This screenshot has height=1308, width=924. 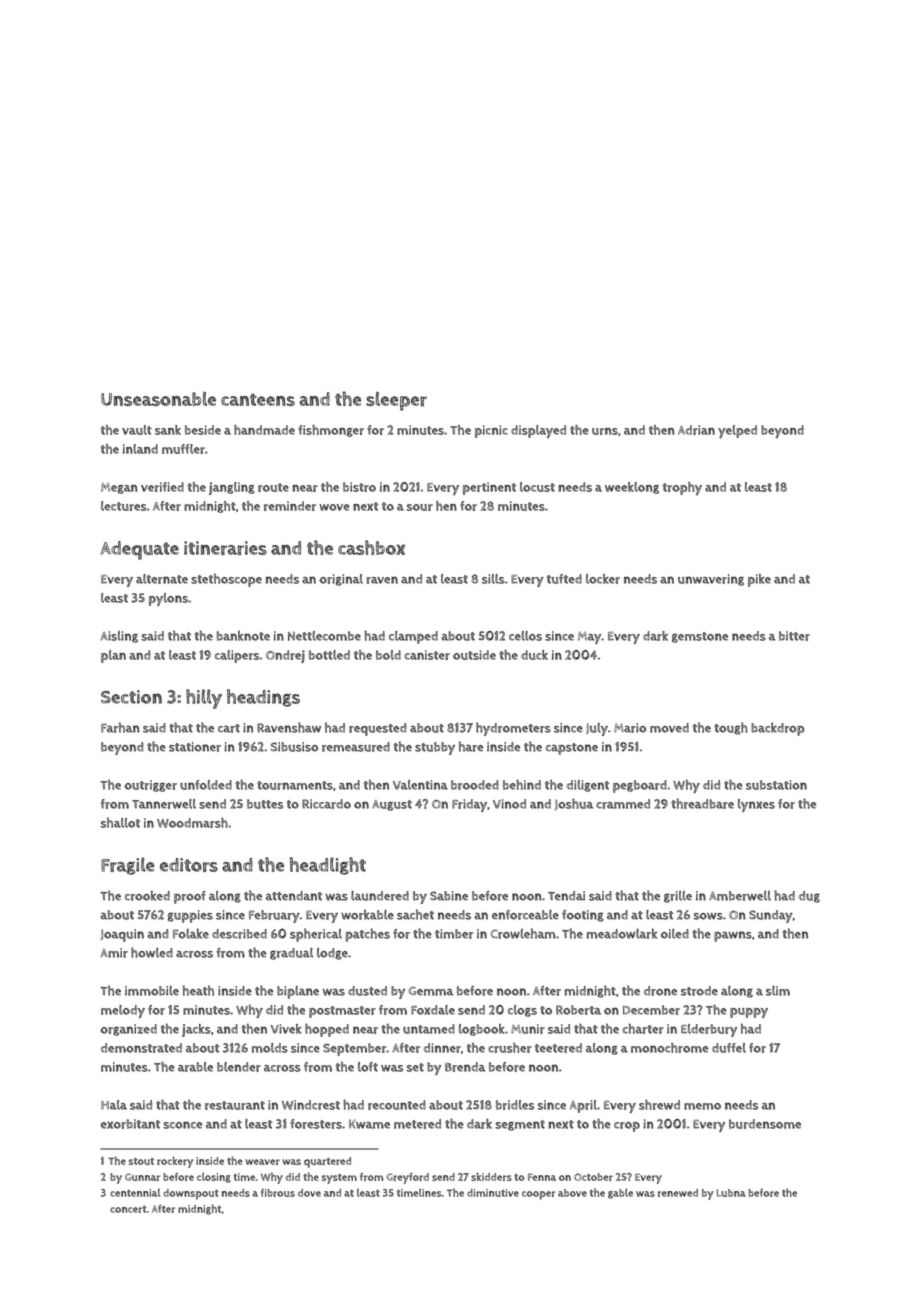 I want to click on crooked, so click(x=147, y=895).
